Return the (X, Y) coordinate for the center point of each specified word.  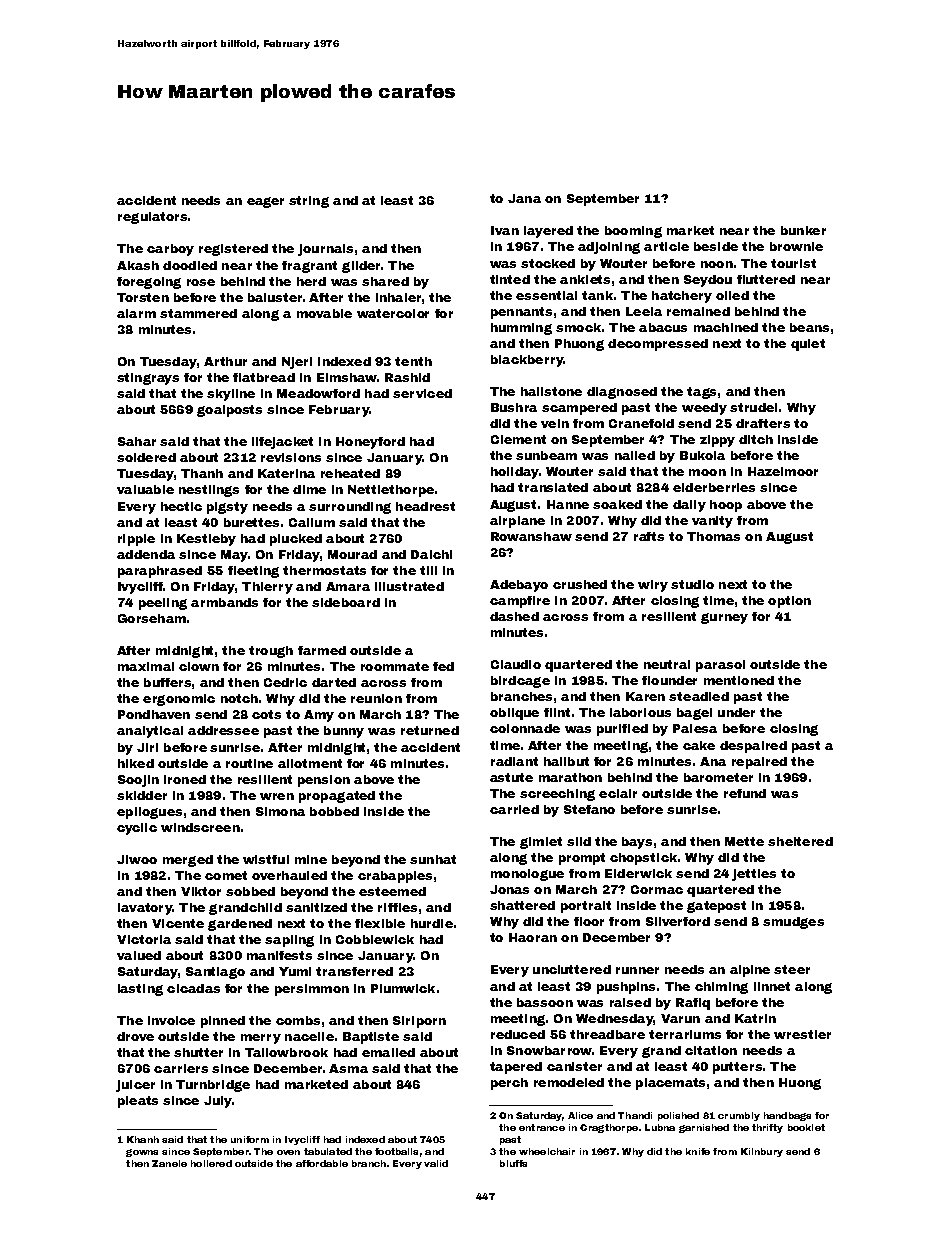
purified (622, 730)
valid (436, 1163)
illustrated (409, 586)
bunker (803, 230)
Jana (524, 198)
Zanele (169, 1163)
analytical (150, 732)
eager (265, 202)
